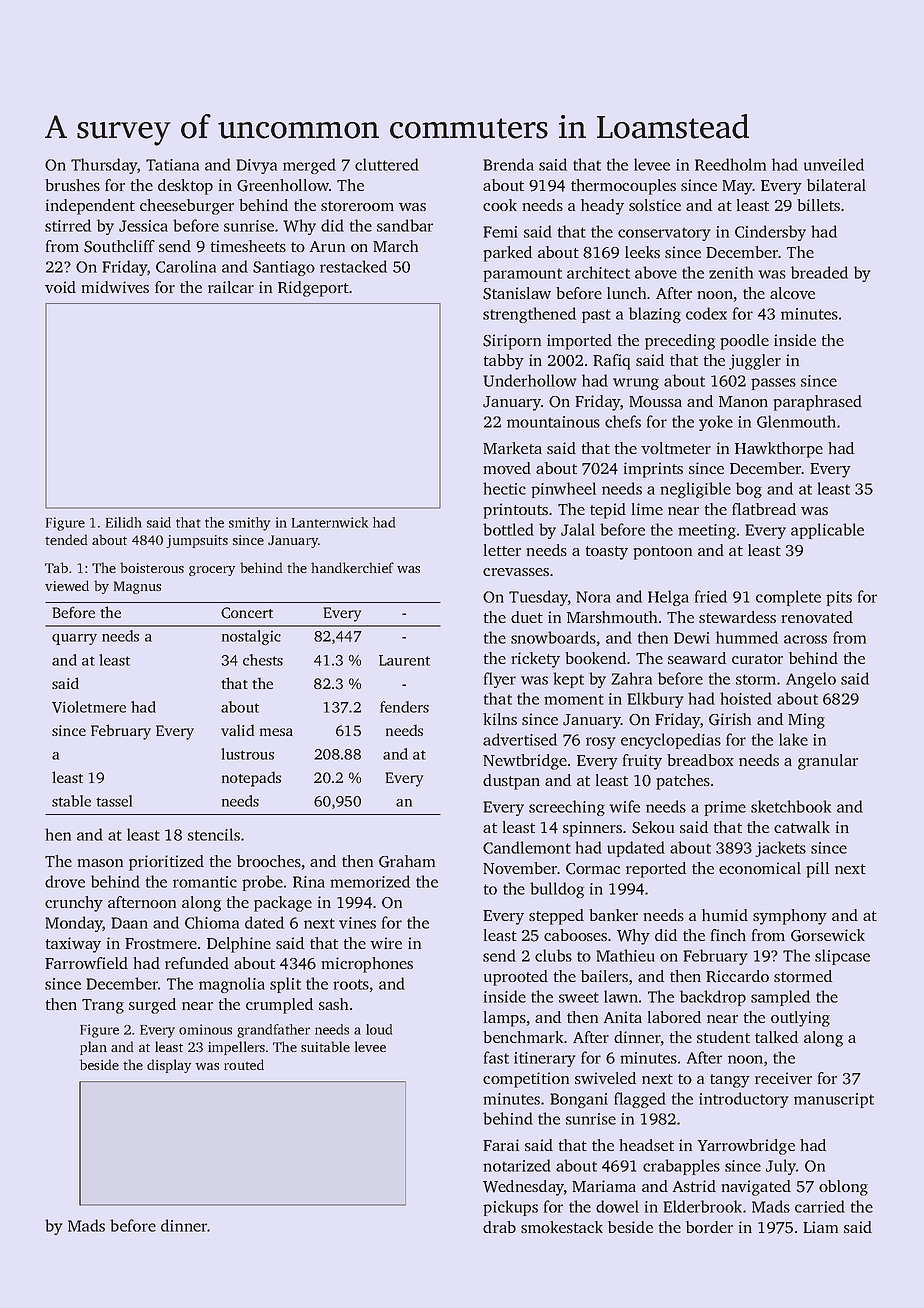 This screenshot has width=924, height=1308. What do you see at coordinates (169, 1066) in the screenshot?
I see `display` at bounding box center [169, 1066].
